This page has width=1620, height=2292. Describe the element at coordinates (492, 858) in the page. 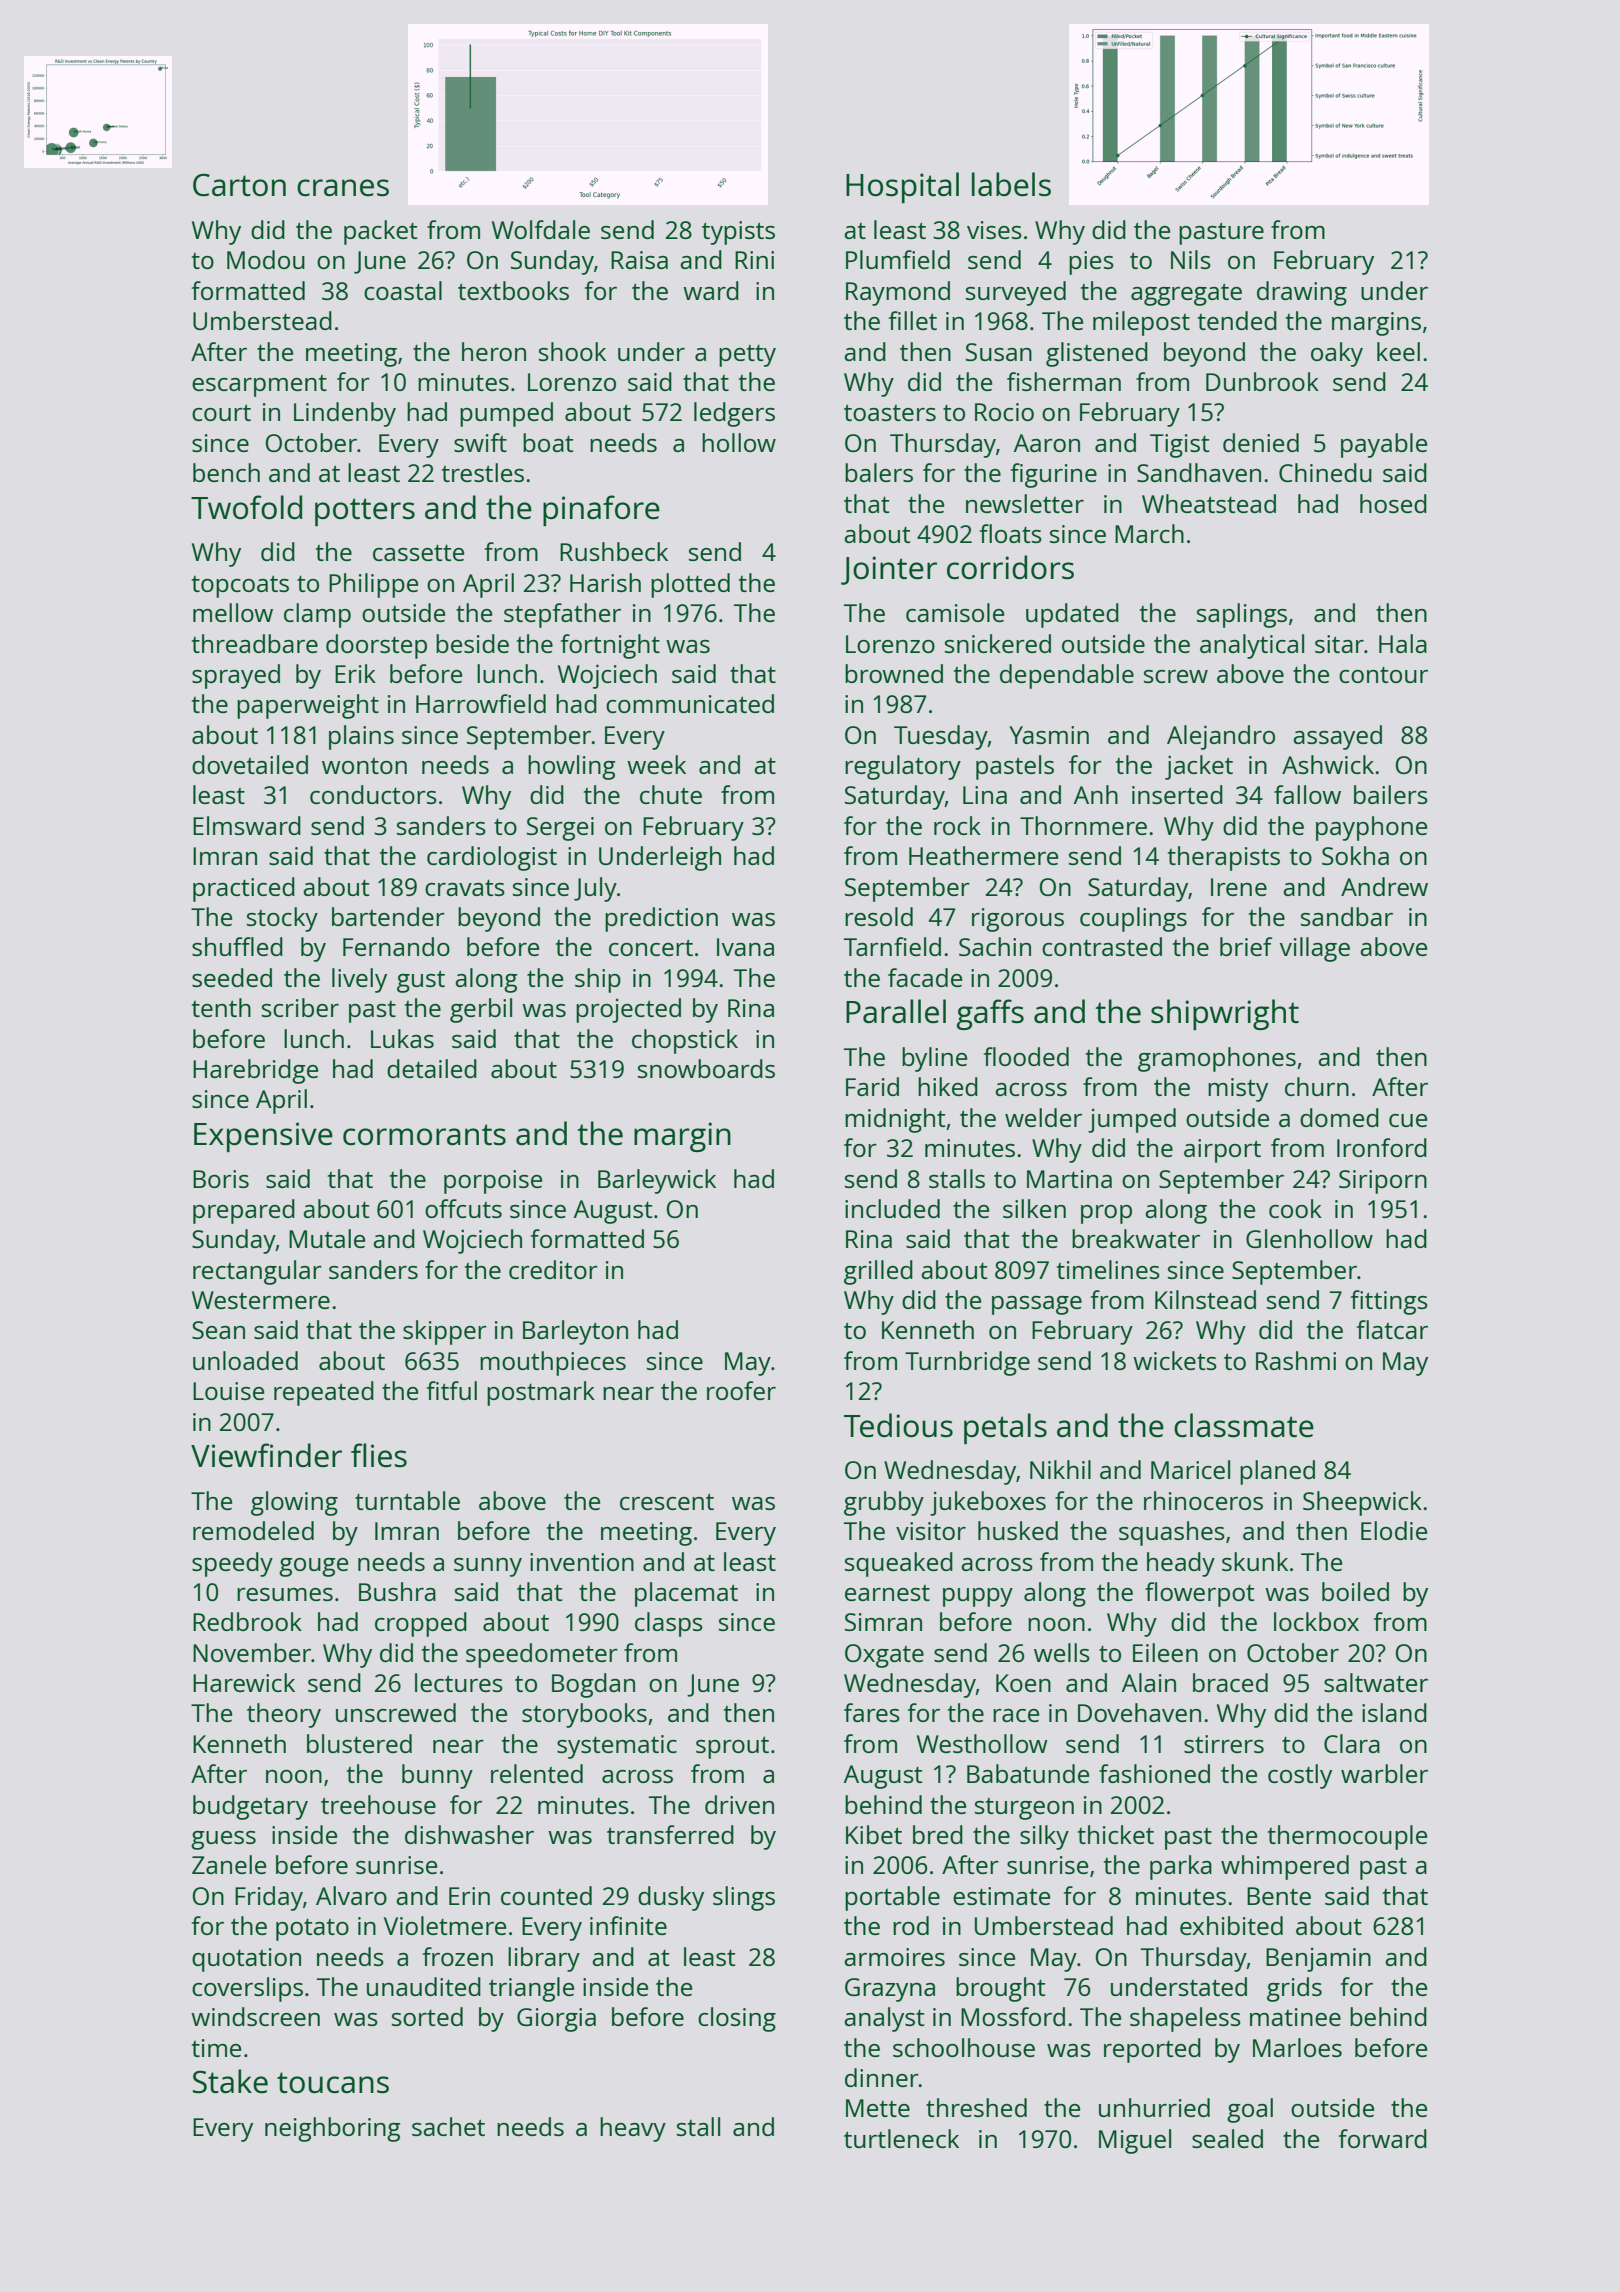

I see `cardiologist` at that location.
